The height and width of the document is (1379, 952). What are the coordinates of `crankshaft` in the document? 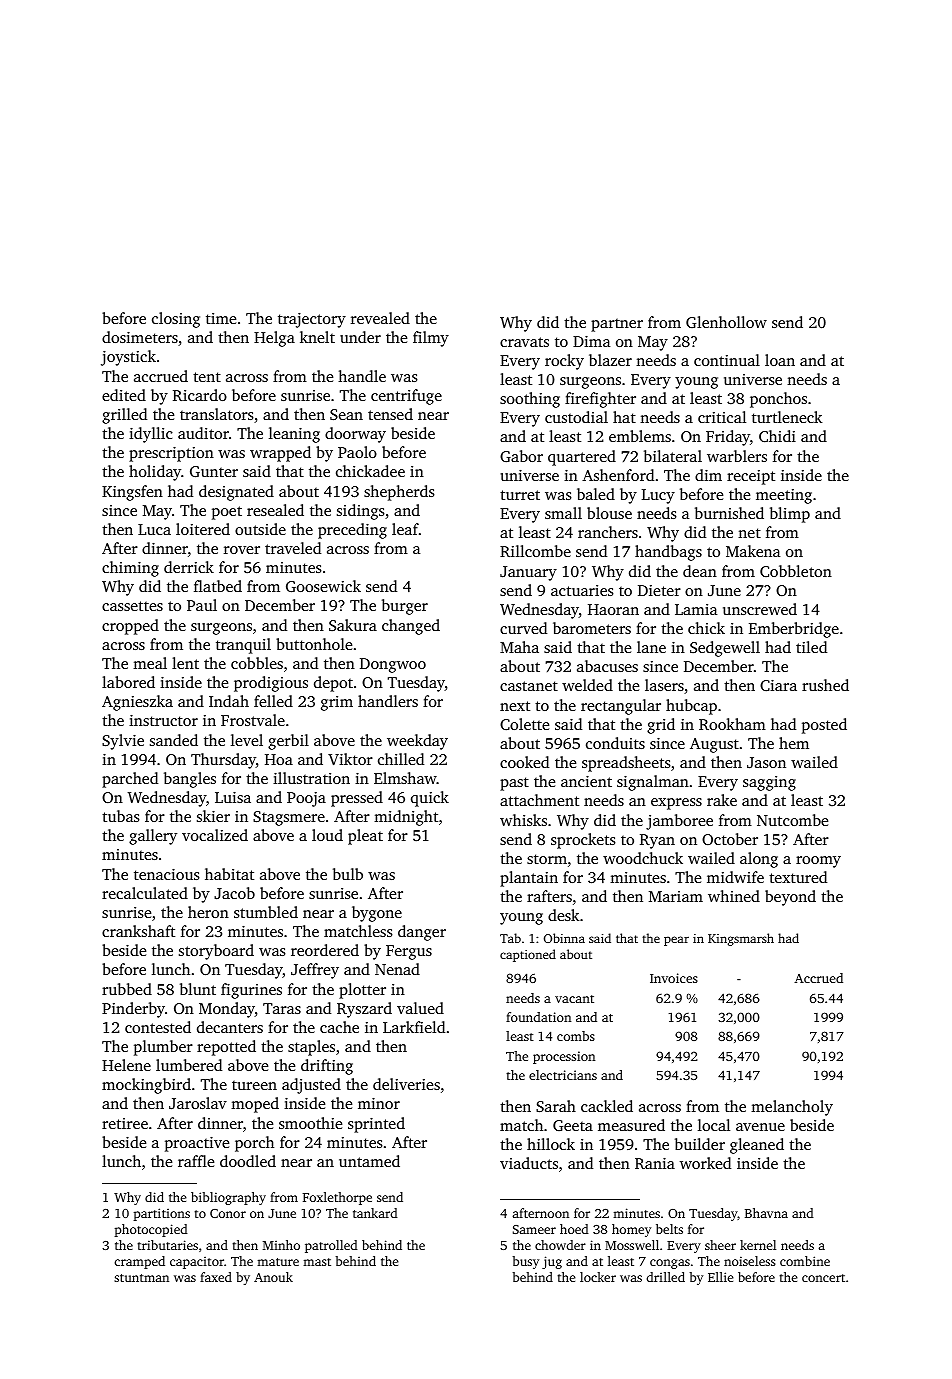 It's located at (138, 931).
